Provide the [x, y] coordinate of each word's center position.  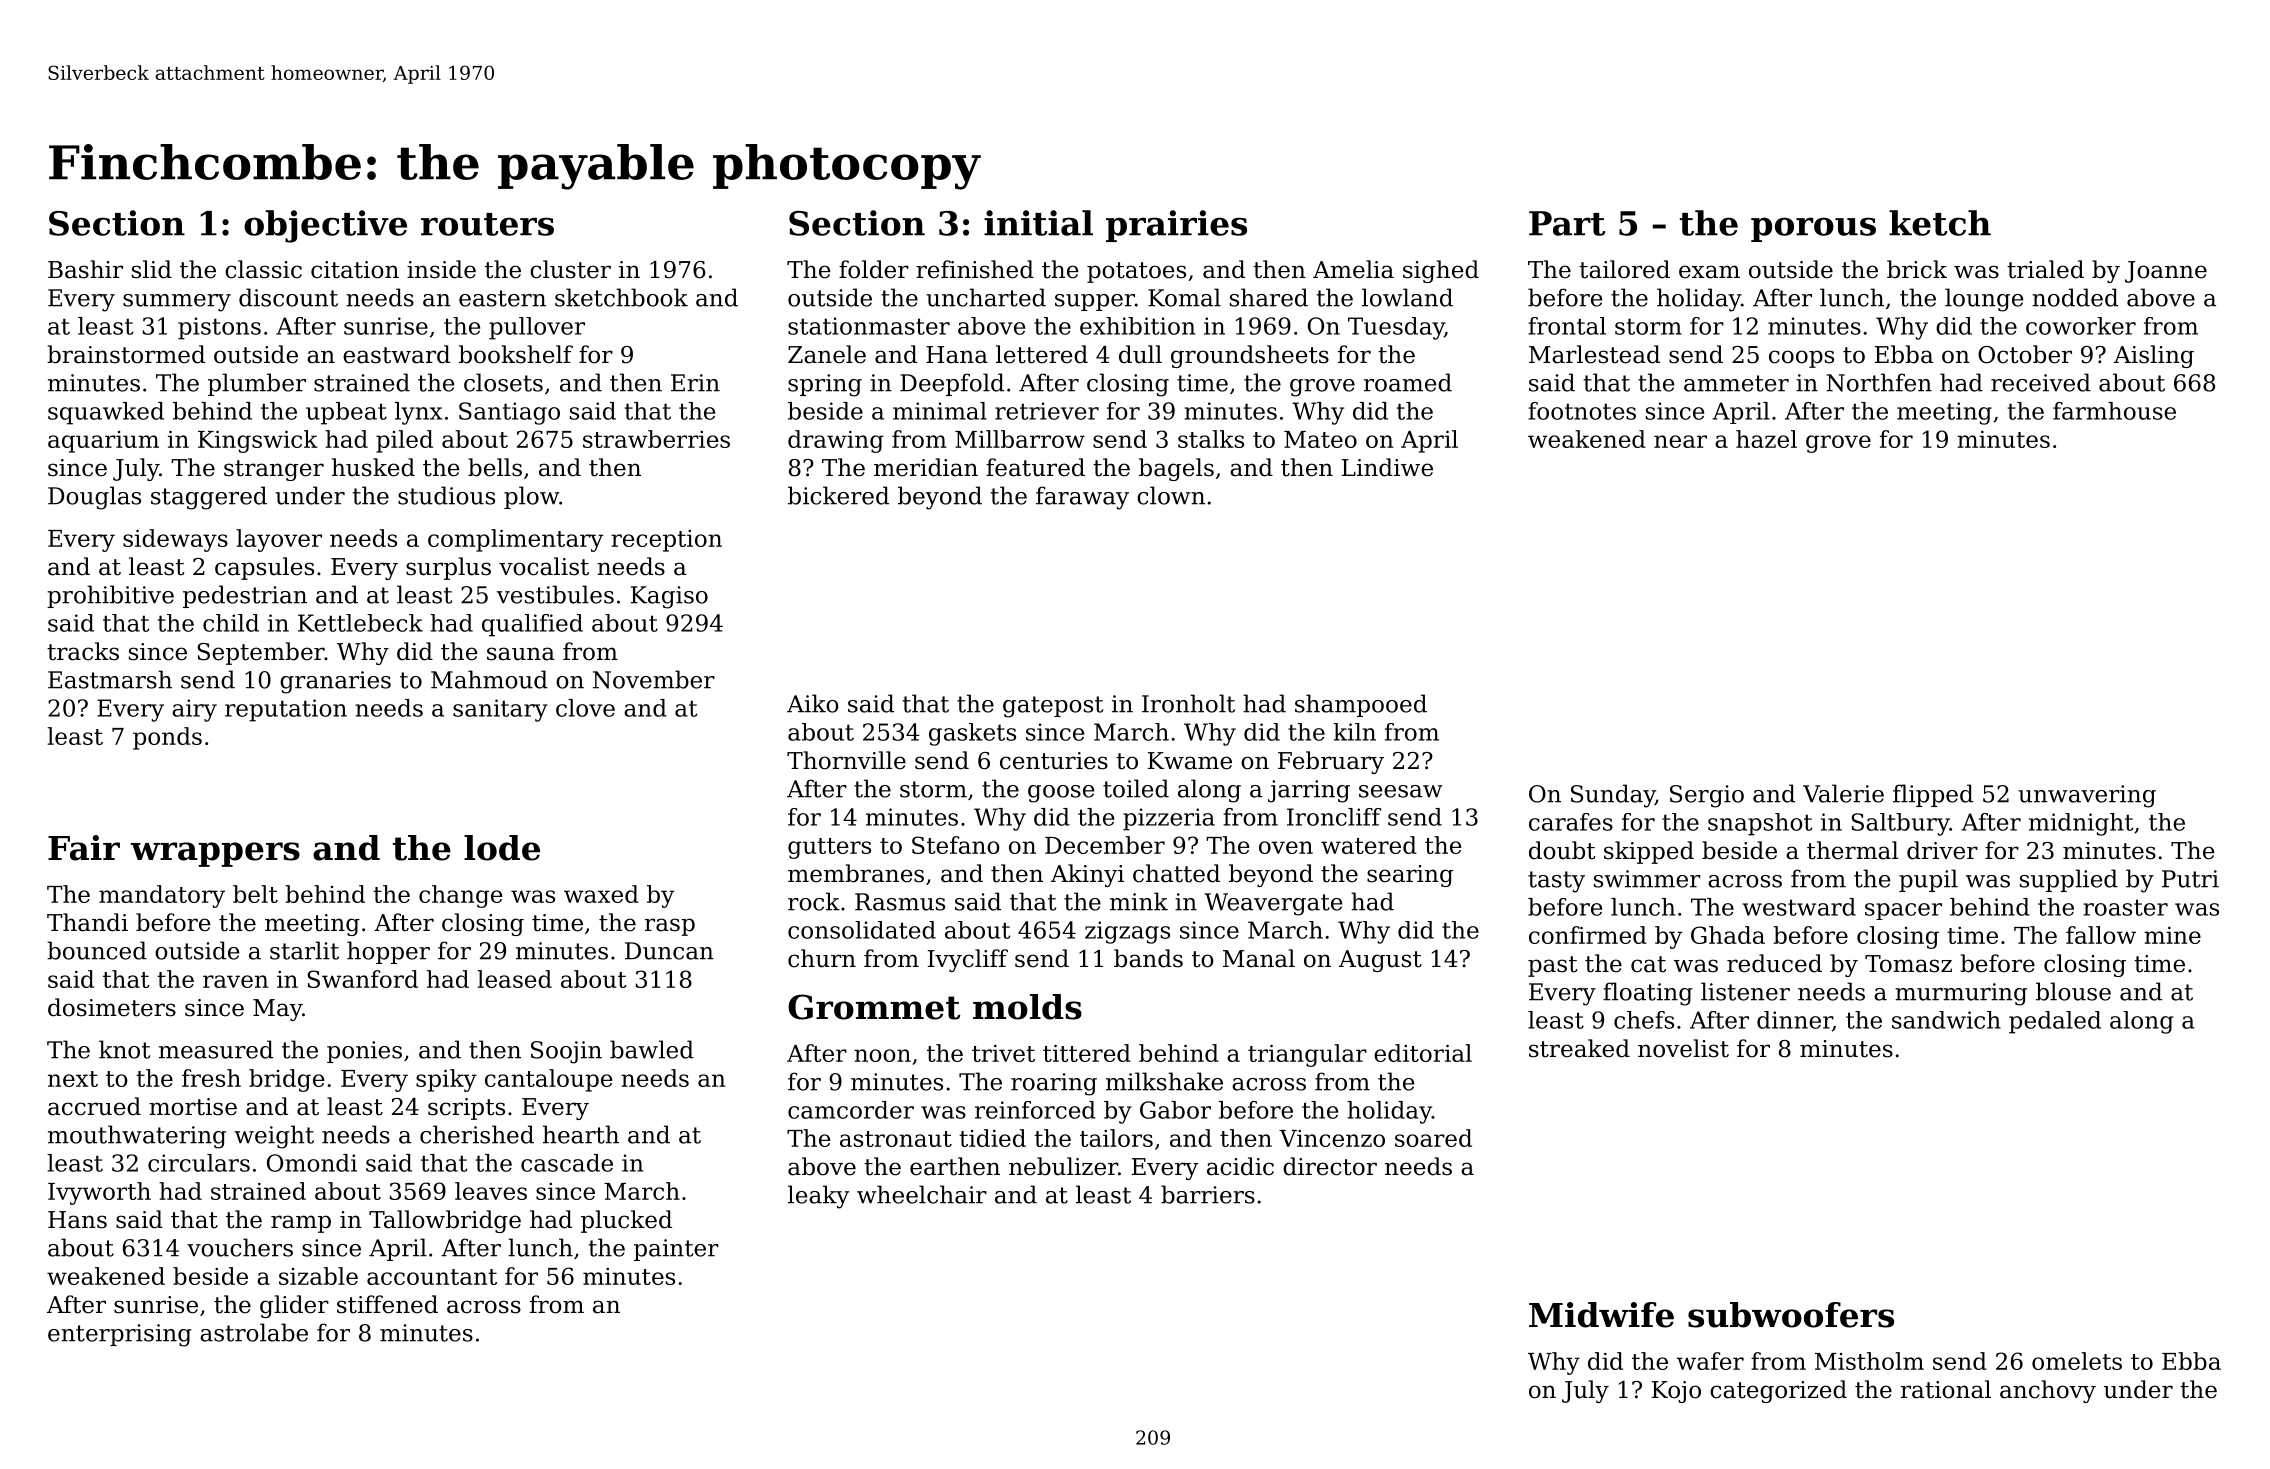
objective [325, 226]
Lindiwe [1387, 467]
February [1331, 762]
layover [279, 540]
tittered [1087, 1053]
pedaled [2055, 1022]
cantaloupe [549, 1080]
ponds [167, 738]
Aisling [2154, 356]
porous [1813, 229]
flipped [1933, 795]
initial [1038, 223]
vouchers [240, 1247]
